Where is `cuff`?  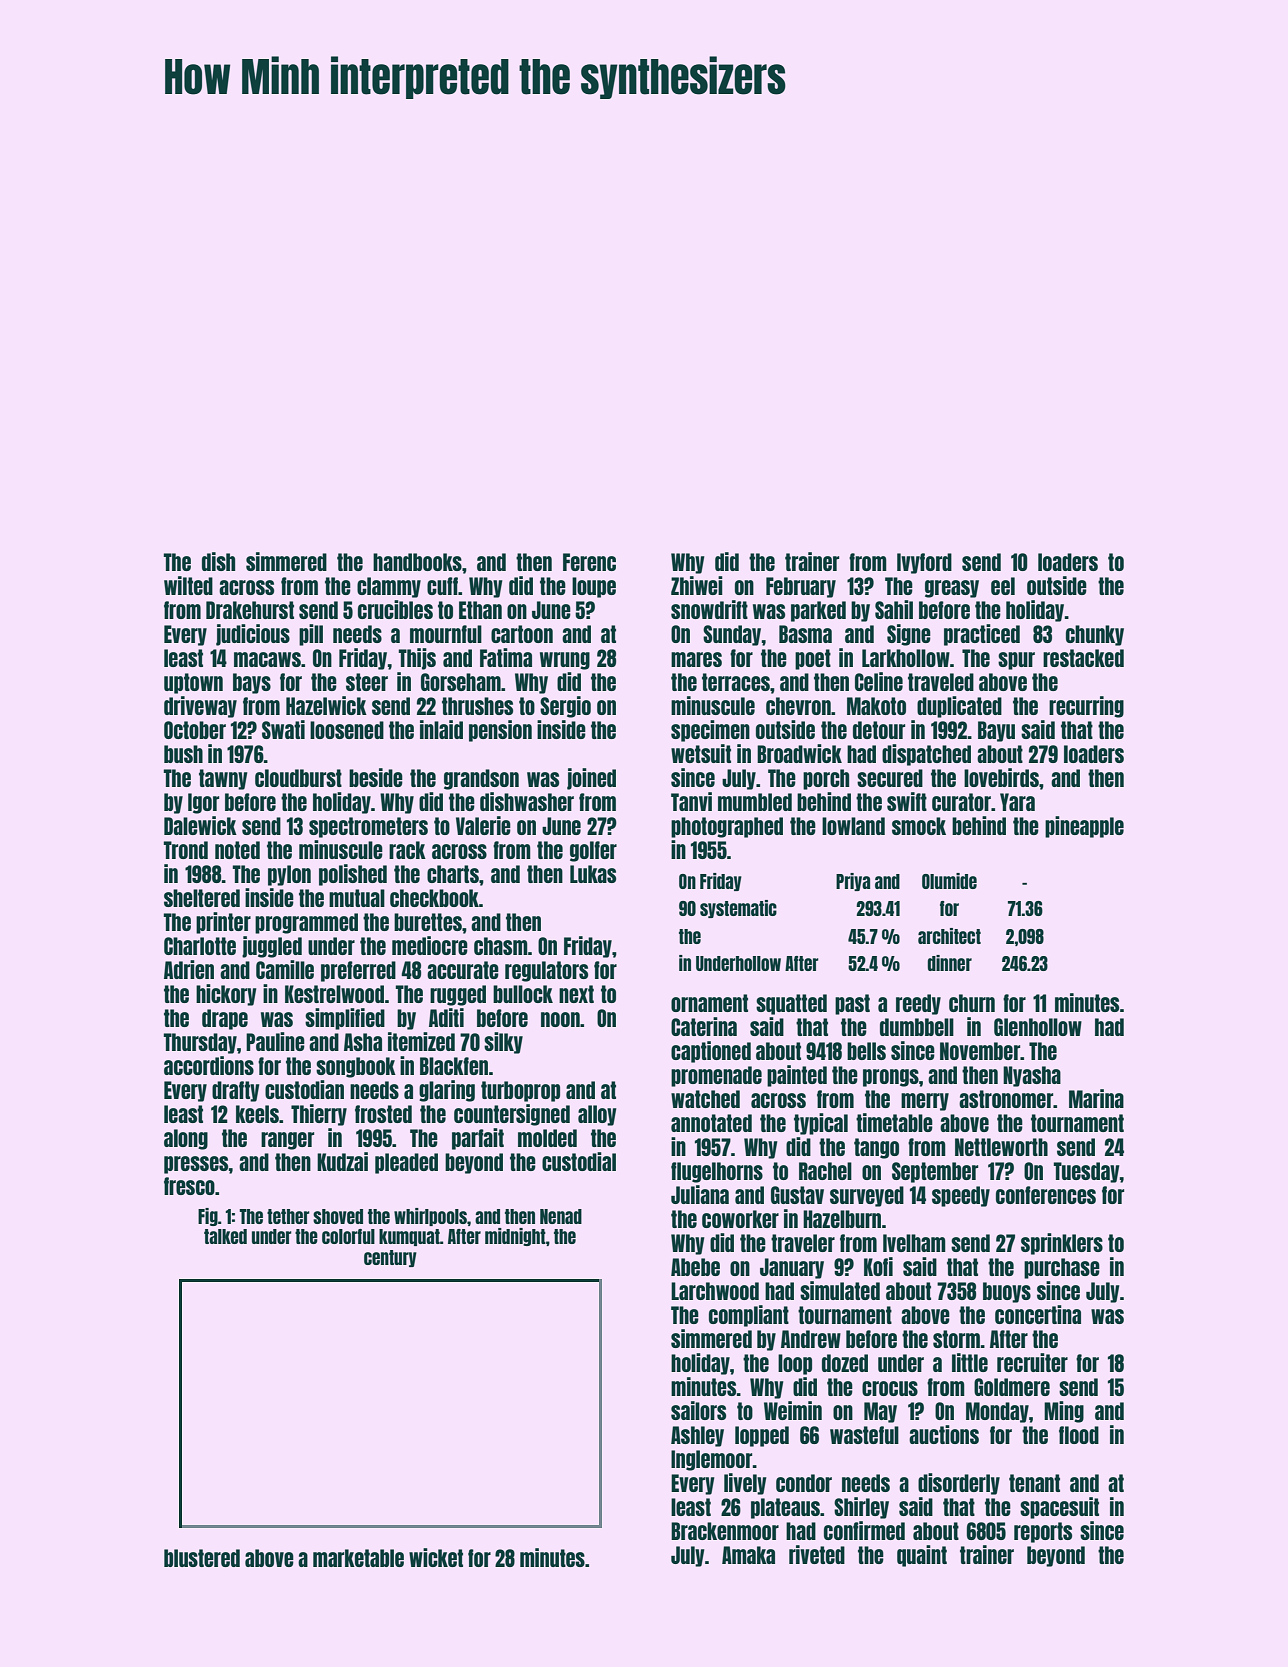
cuff is located at coordinates (442, 586).
